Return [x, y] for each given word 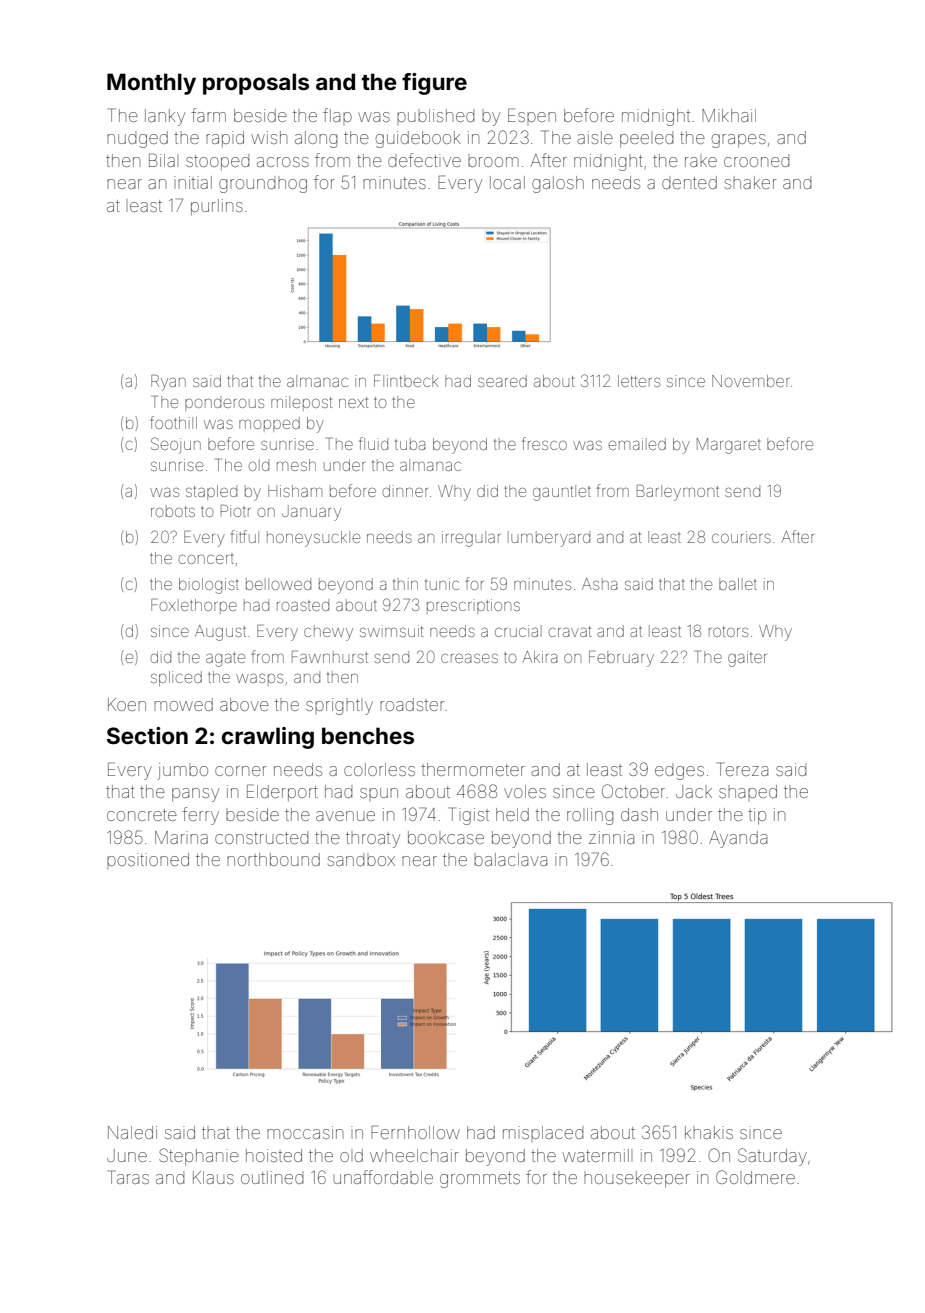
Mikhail [729, 115]
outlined [272, 1177]
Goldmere [755, 1177]
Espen [532, 115]
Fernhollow [415, 1132]
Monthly [151, 84]
